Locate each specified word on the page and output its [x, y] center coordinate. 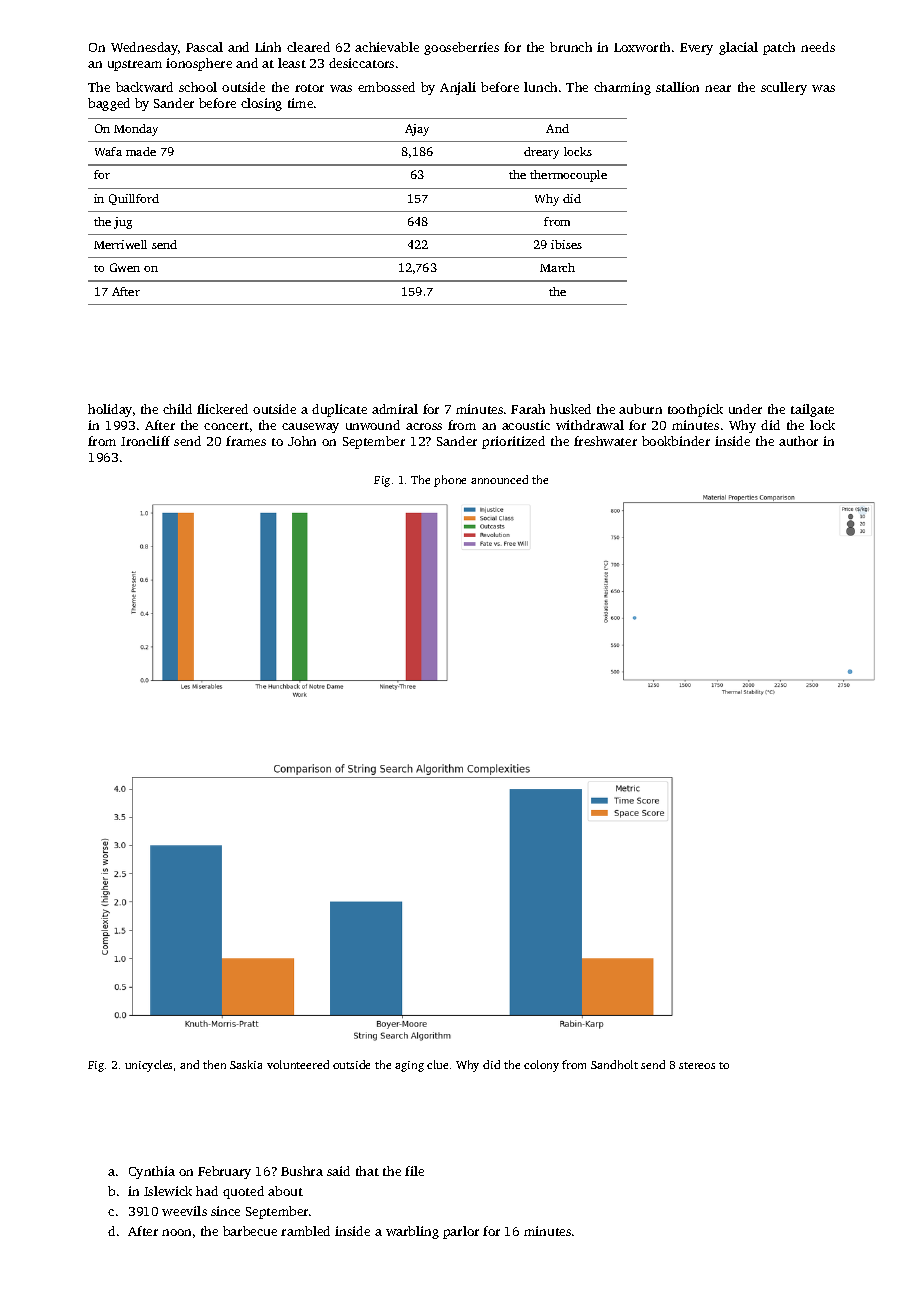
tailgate [812, 410]
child [177, 409]
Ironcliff [145, 441]
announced [499, 479]
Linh [268, 47]
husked [570, 409]
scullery [784, 88]
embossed [386, 87]
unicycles [148, 1066]
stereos [697, 1065]
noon [176, 1232]
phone [450, 481]
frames [246, 441]
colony [541, 1066]
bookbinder [676, 441]
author [798, 441]
